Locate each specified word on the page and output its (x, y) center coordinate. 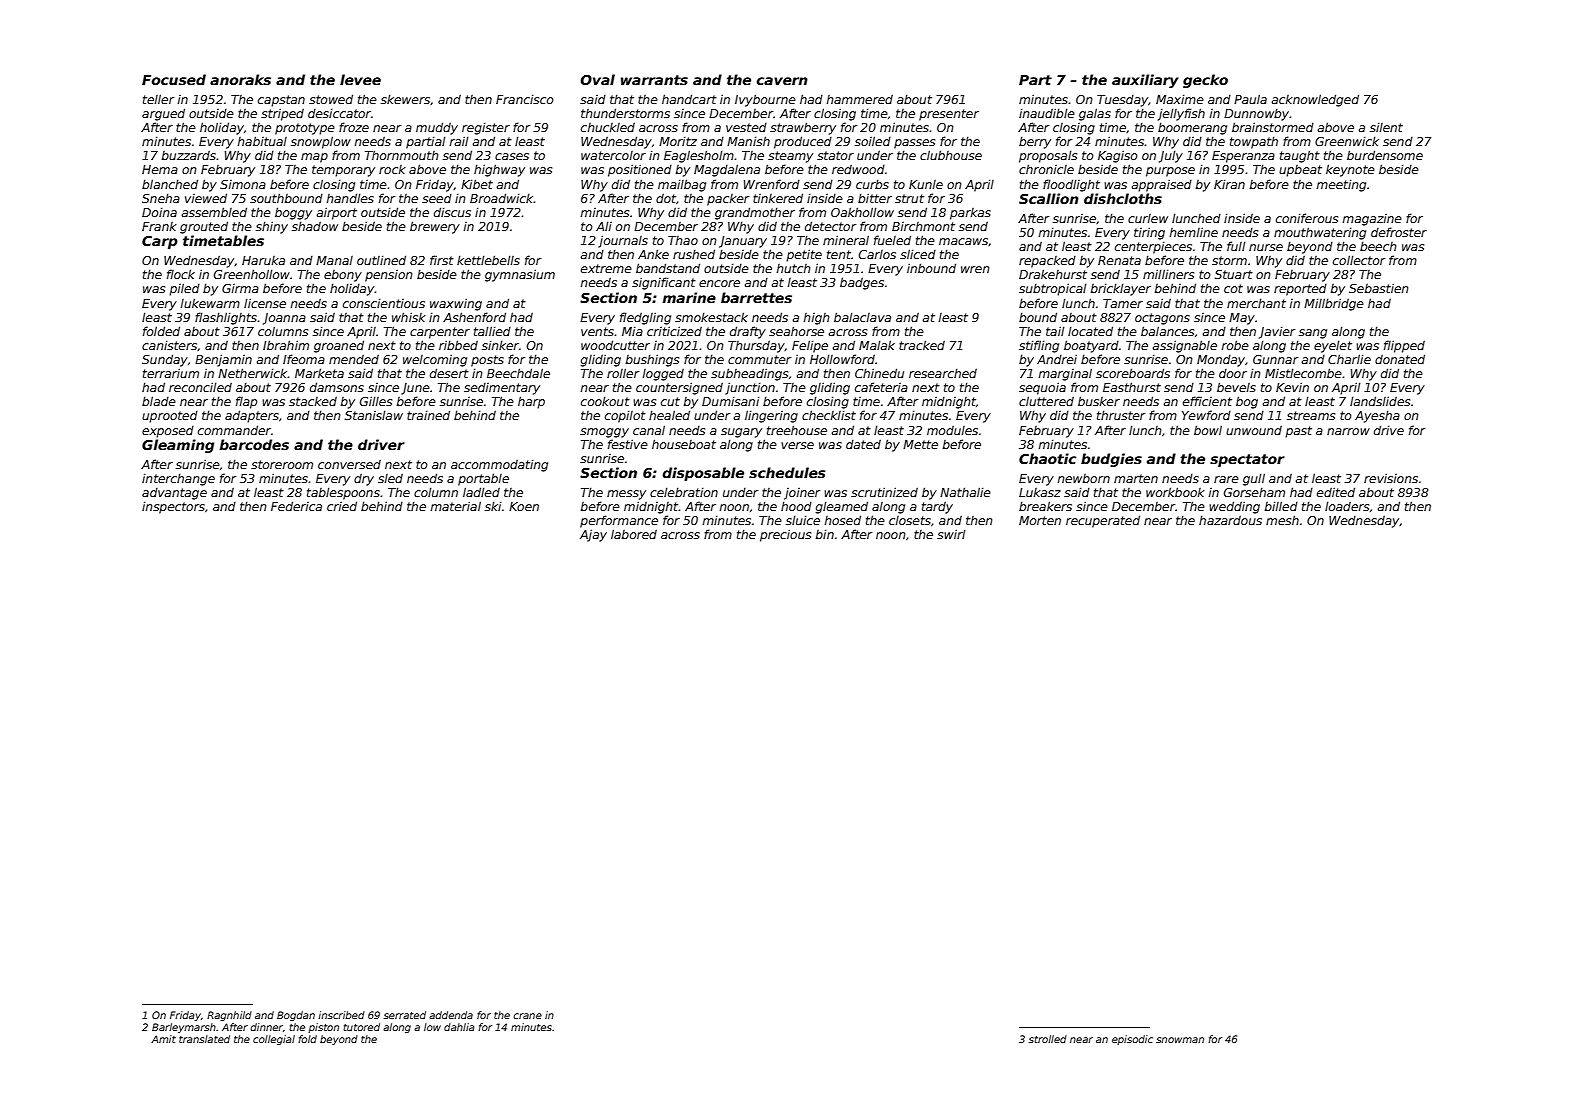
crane (528, 1016)
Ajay (593, 535)
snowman (1180, 1040)
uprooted (170, 417)
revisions (1391, 478)
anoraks (240, 79)
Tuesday (1122, 101)
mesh (1282, 520)
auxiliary (1145, 81)
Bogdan (296, 1016)
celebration (684, 492)
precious (785, 535)
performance (619, 521)
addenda (451, 1015)
